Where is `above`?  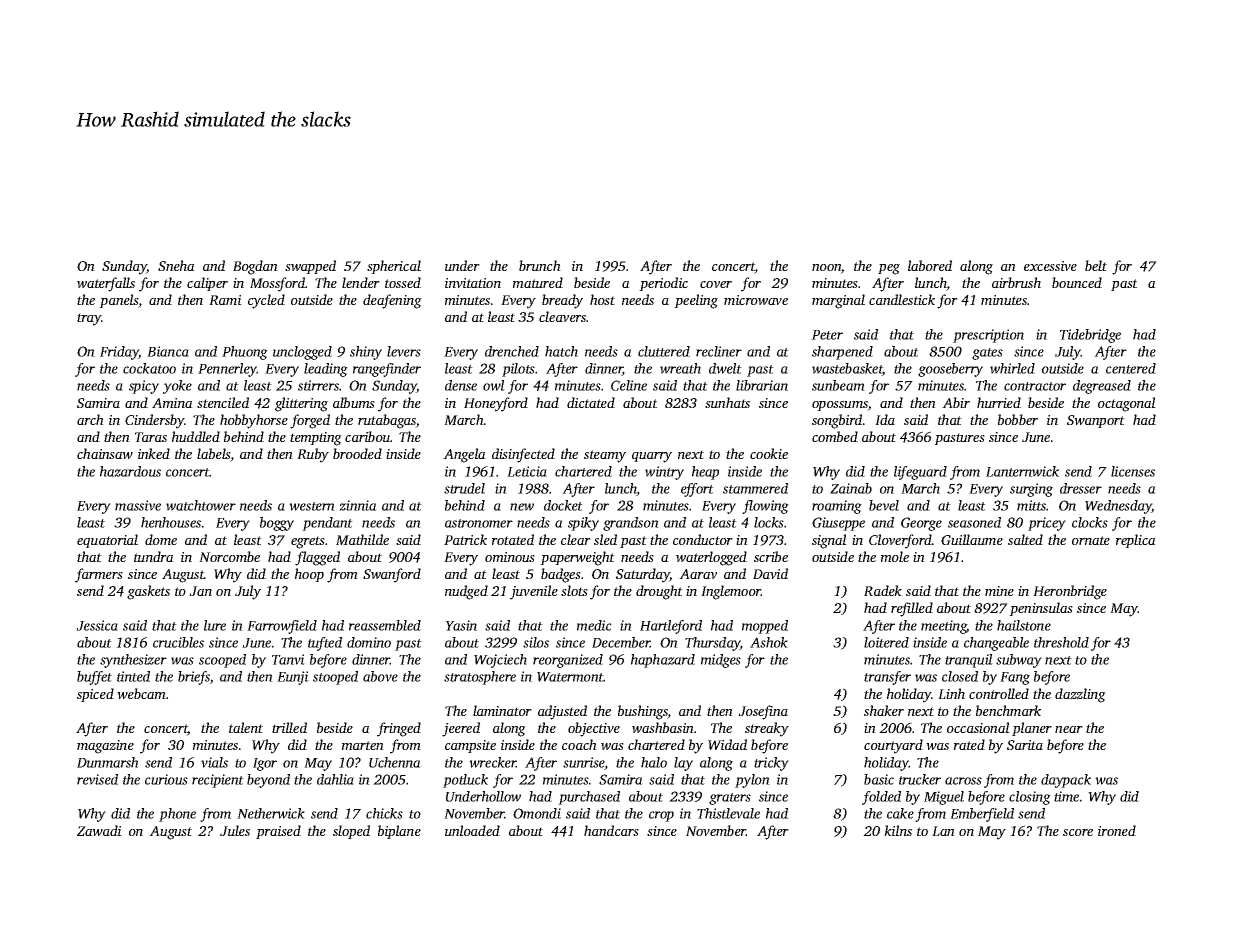
above is located at coordinates (380, 676).
